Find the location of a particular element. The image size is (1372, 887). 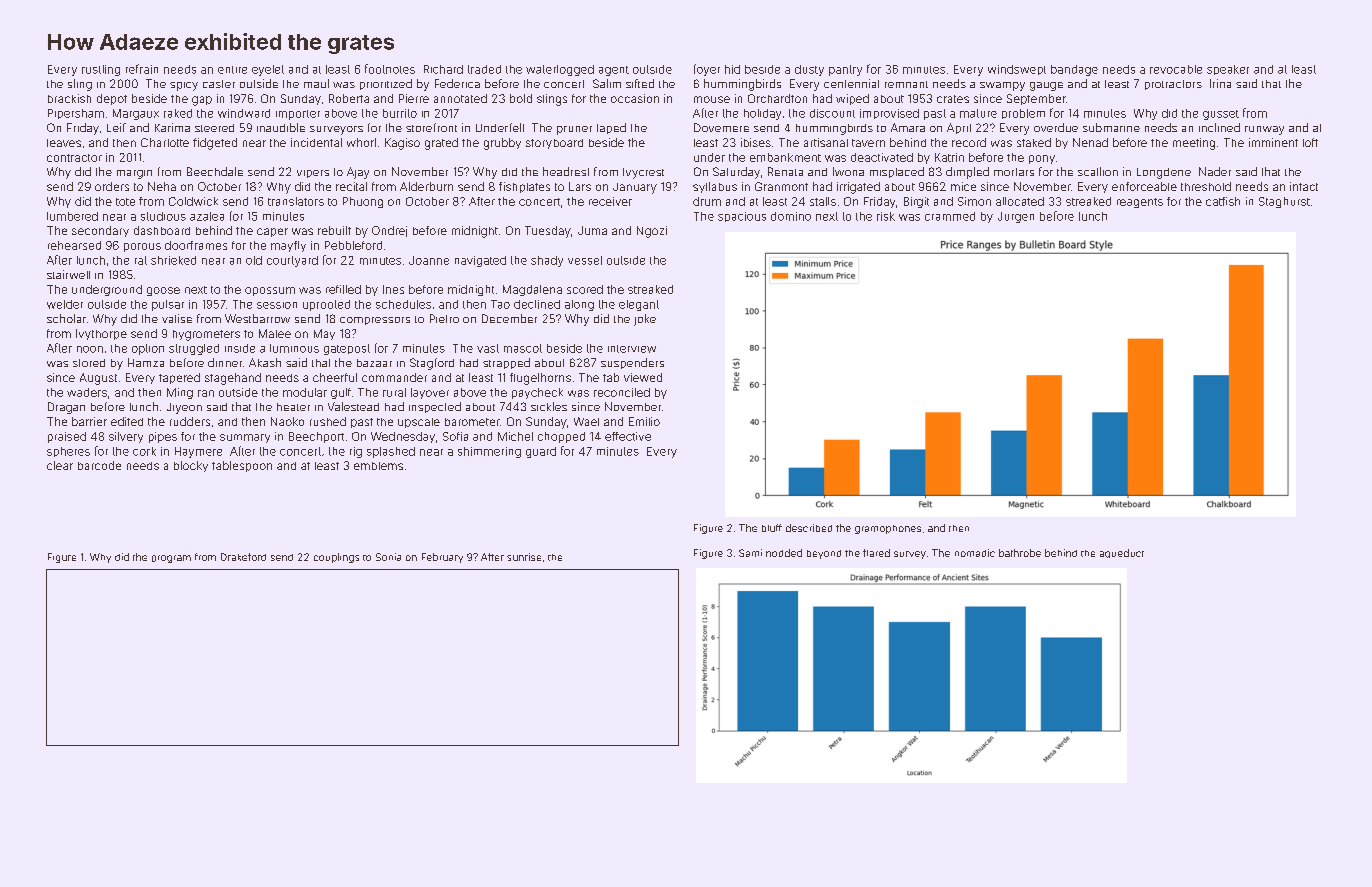

revocable is located at coordinates (1176, 69).
